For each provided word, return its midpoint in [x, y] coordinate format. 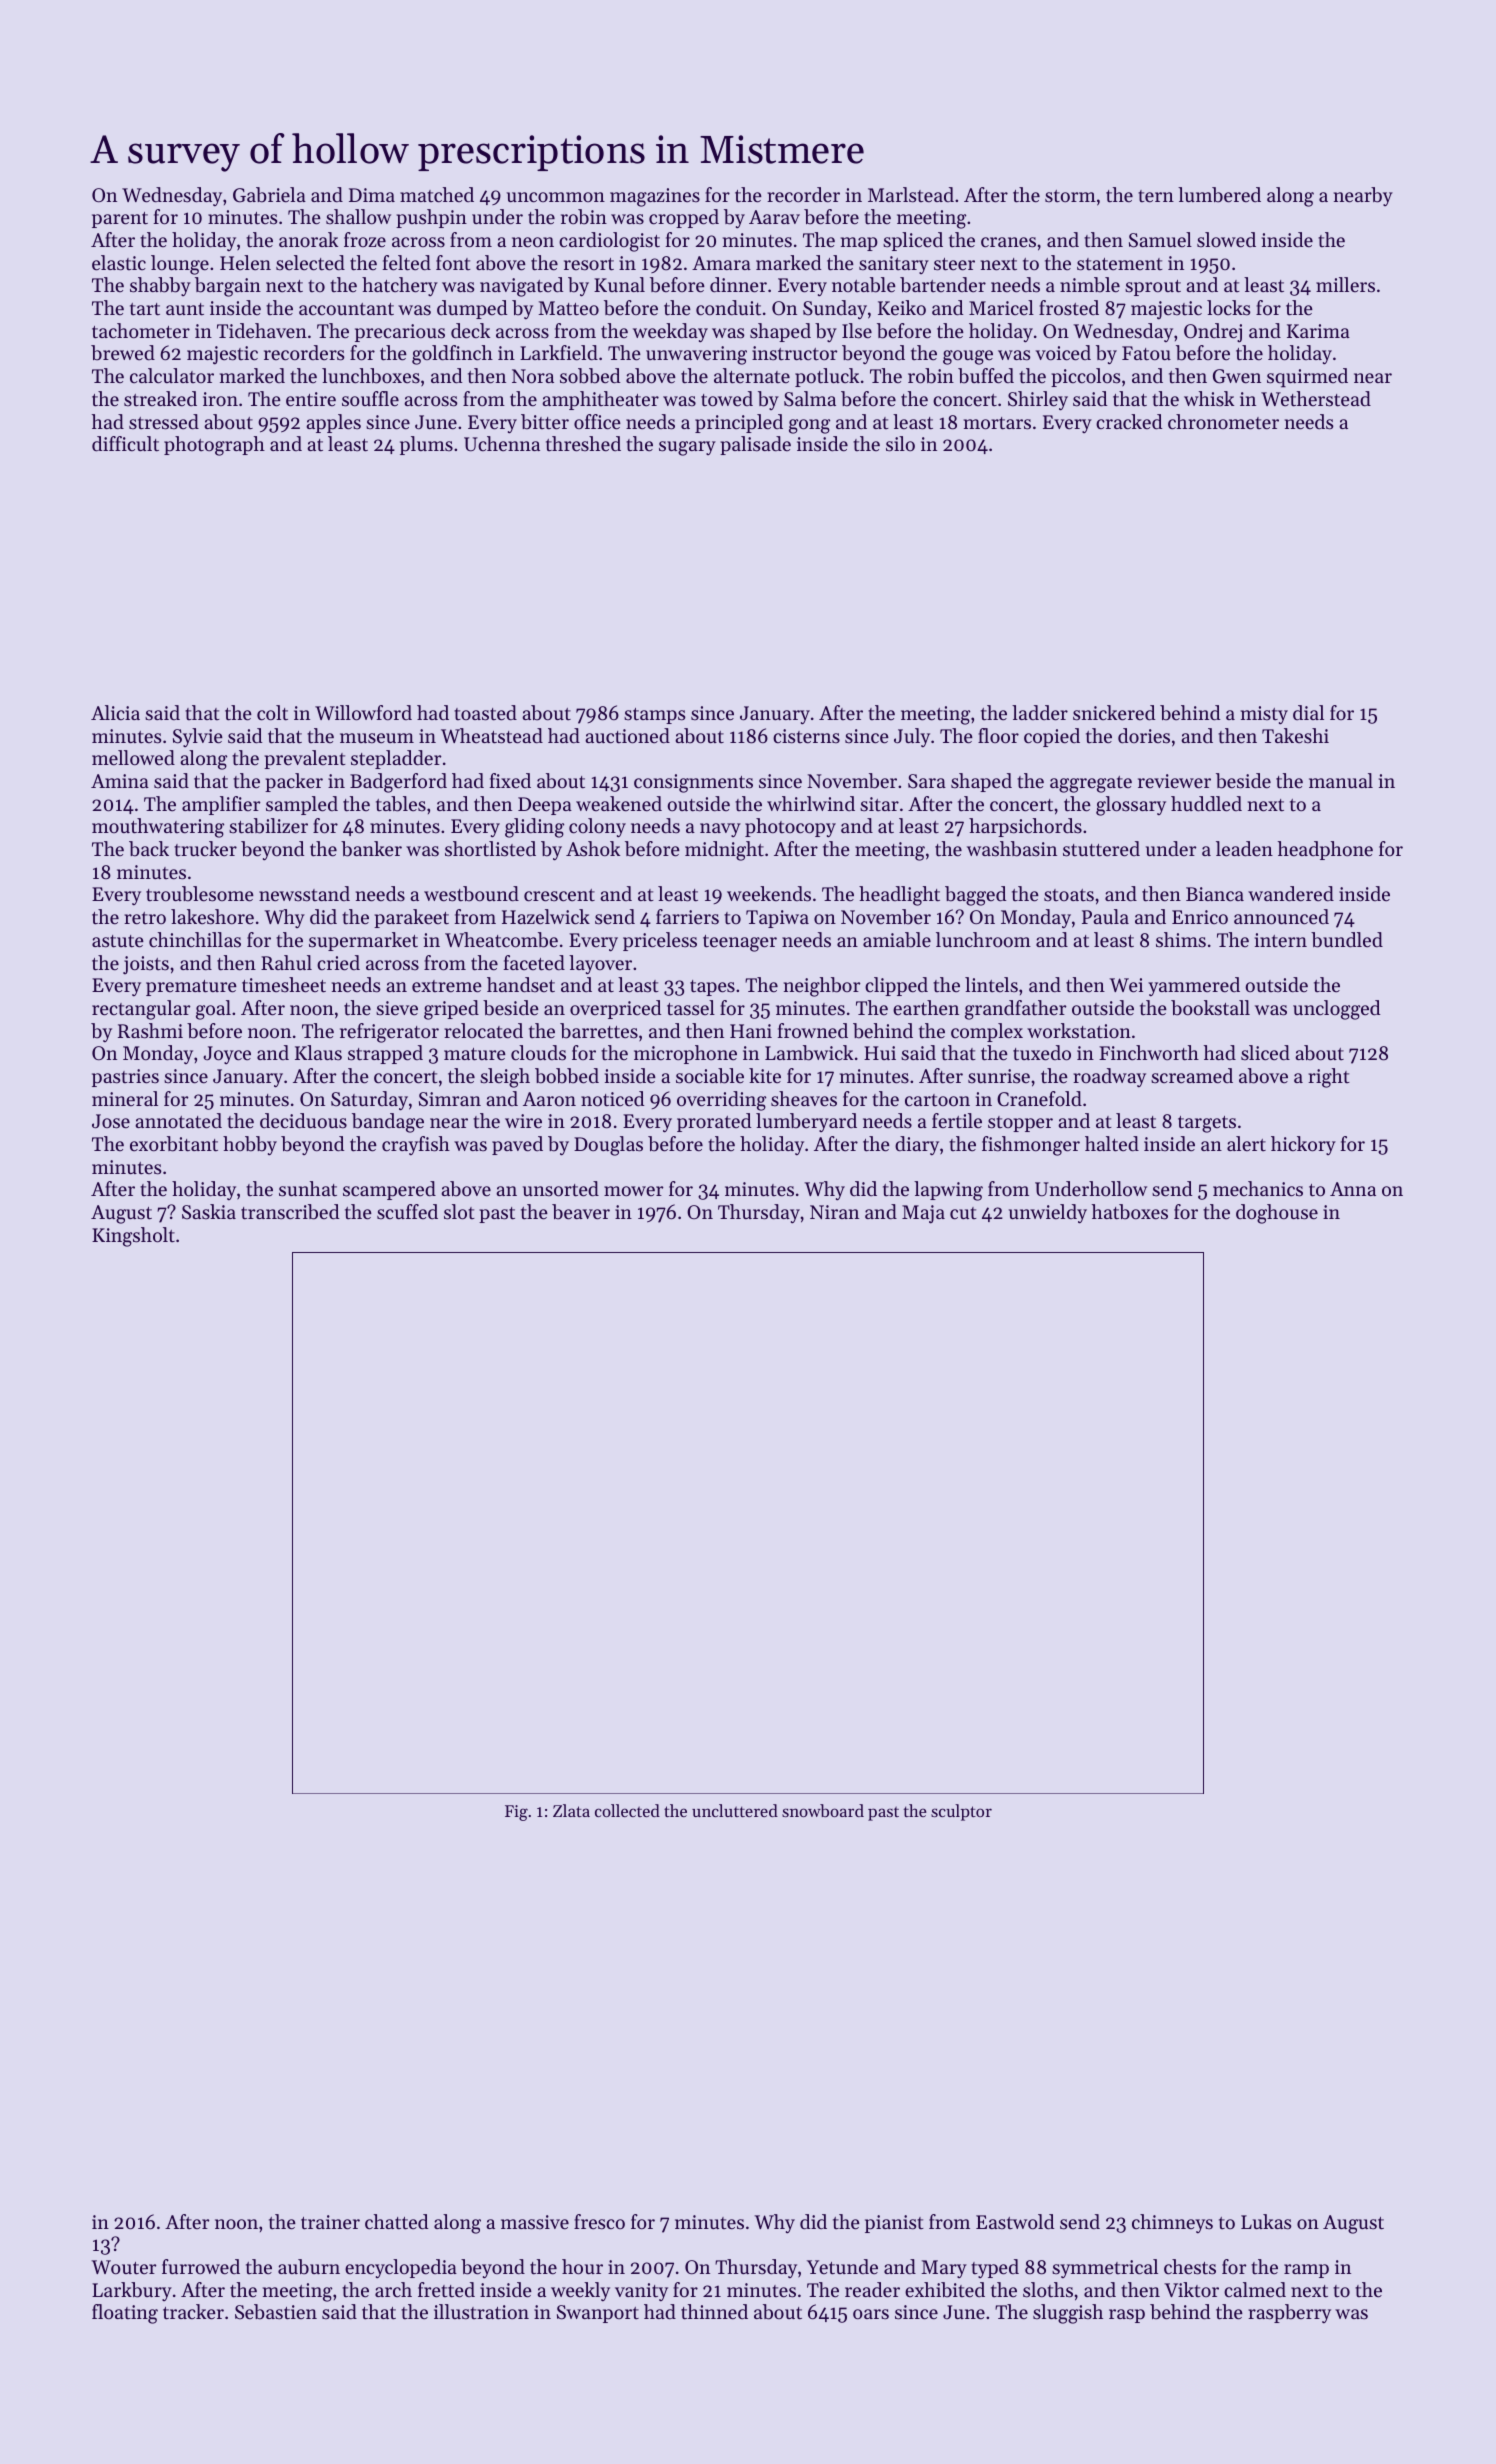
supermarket [363, 941]
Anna [1353, 1189]
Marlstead [911, 195]
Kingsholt [133, 1237]
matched [437, 195]
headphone [1325, 850]
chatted [396, 2222]
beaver [581, 1212]
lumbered [1219, 195]
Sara [927, 781]
